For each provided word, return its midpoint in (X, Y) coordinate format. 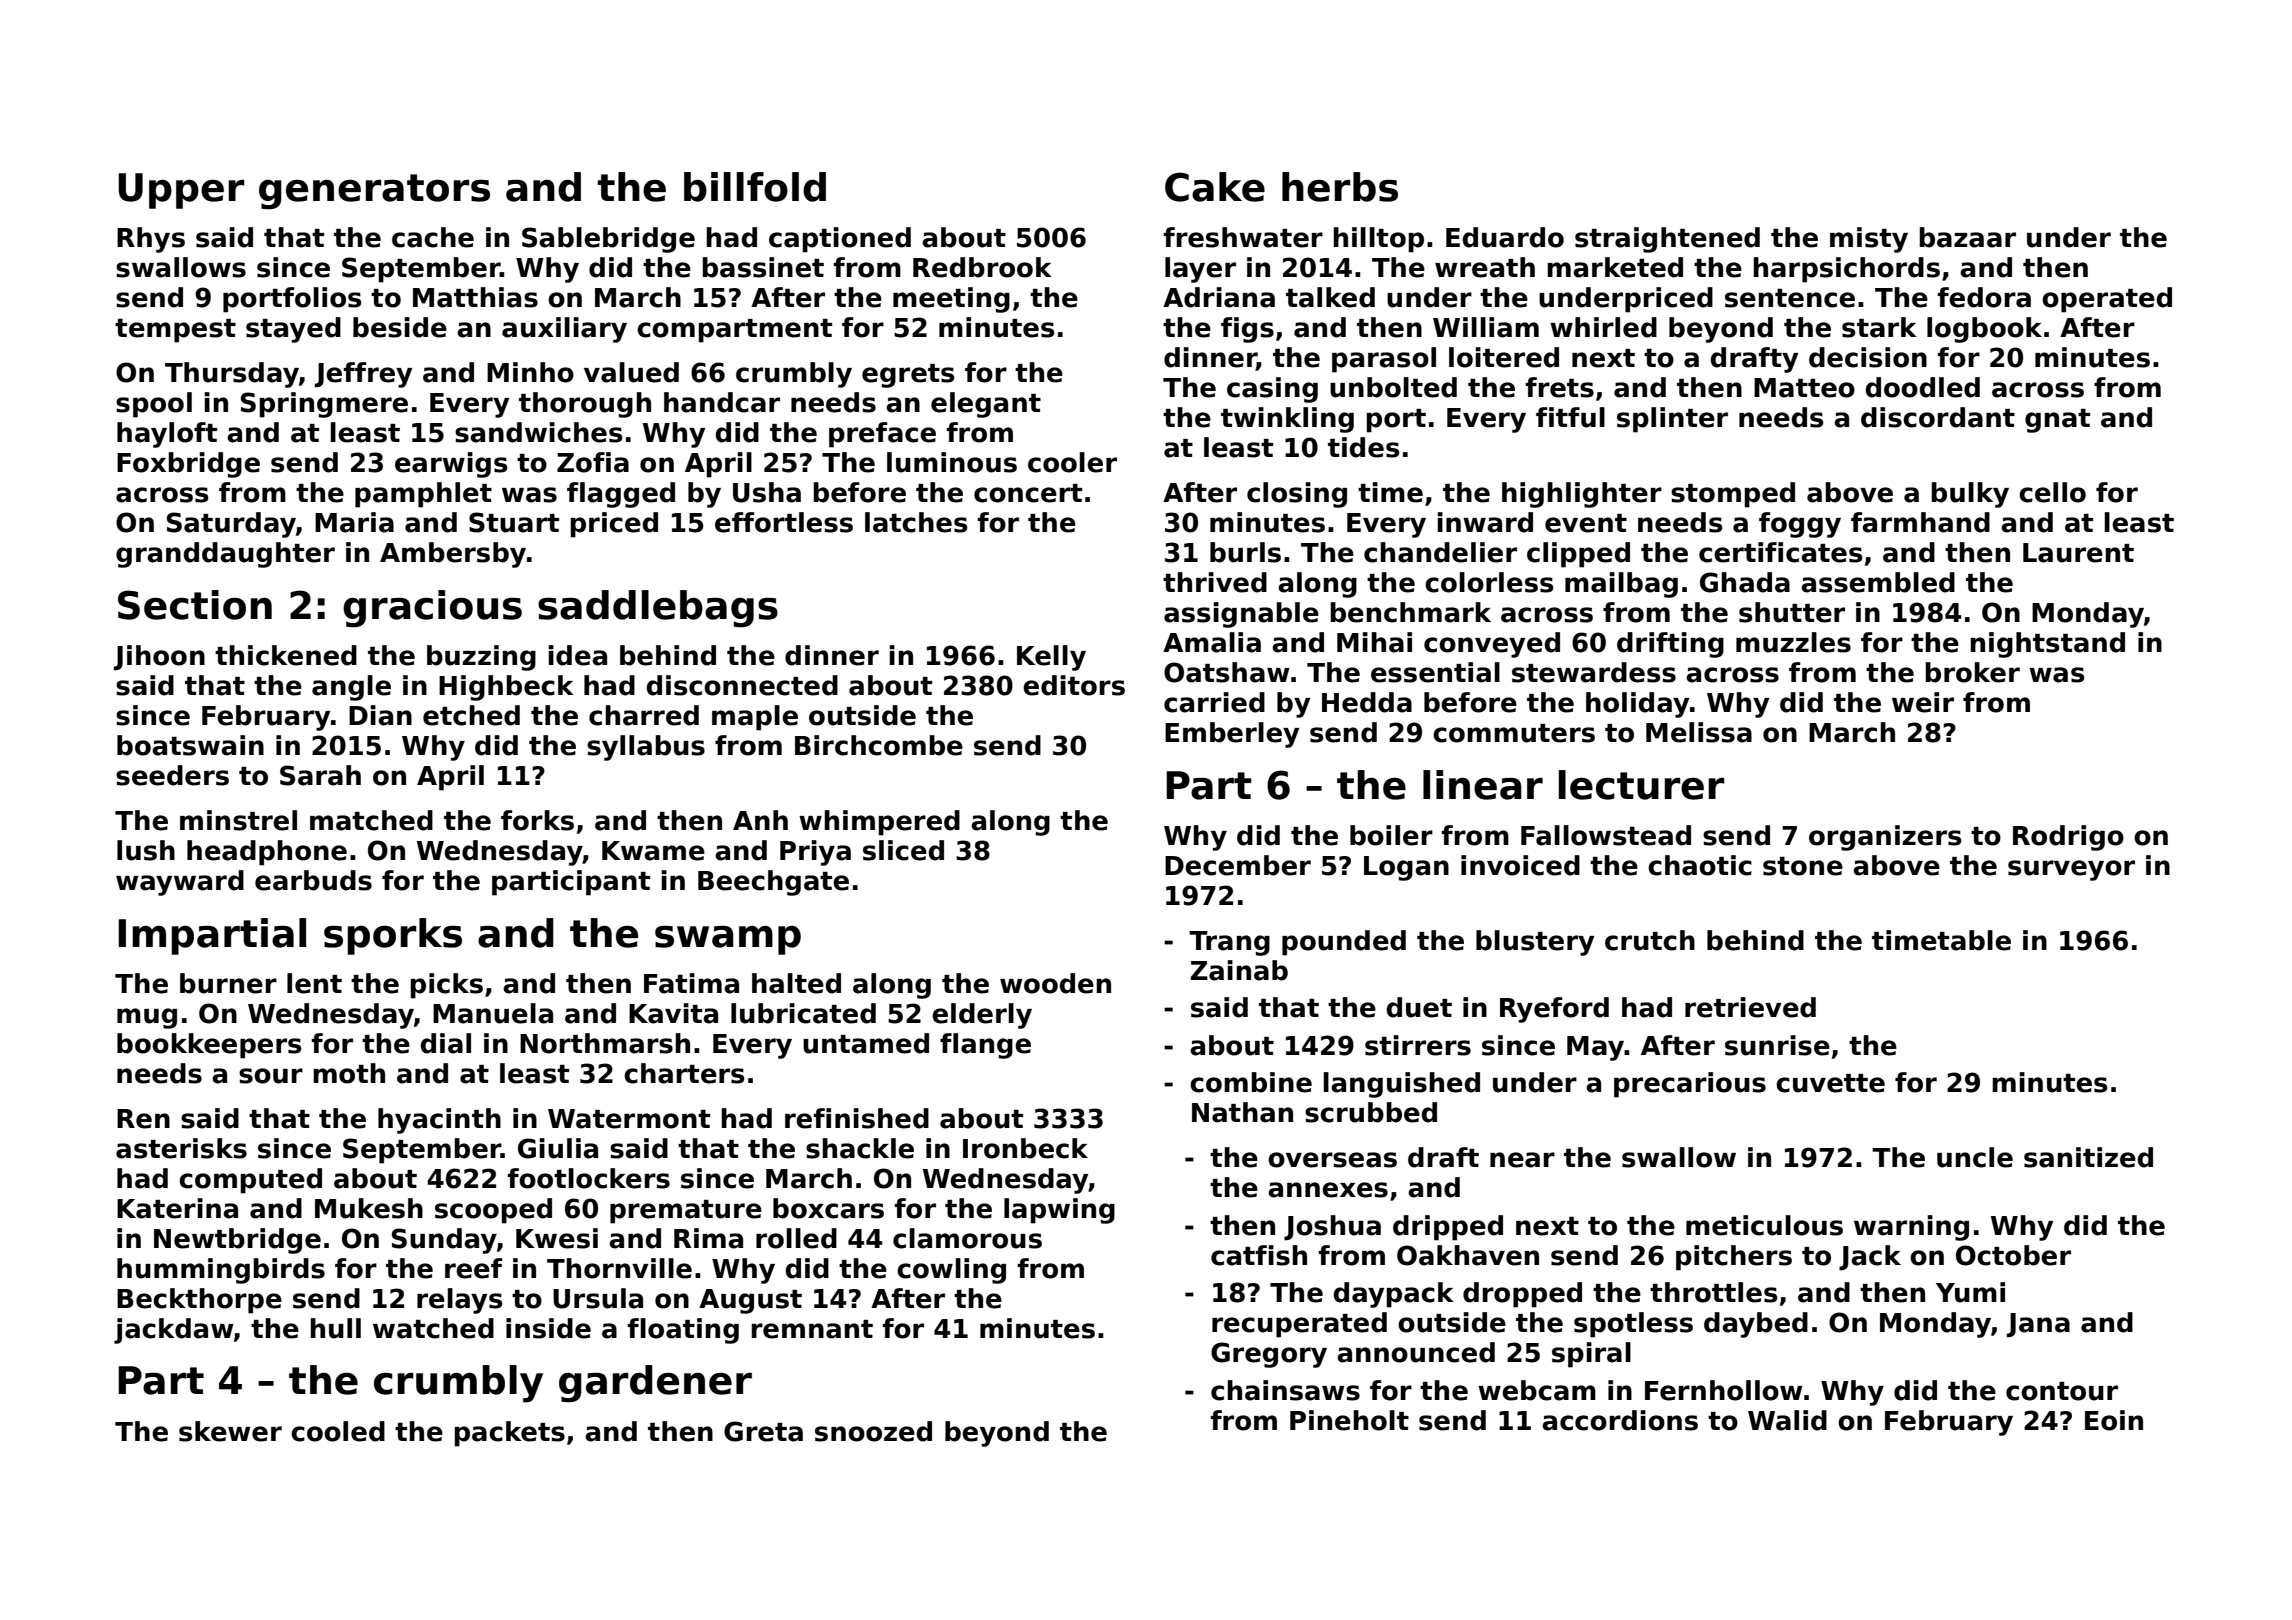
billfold (755, 187)
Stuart (514, 522)
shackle (860, 1148)
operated (2107, 300)
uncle (1975, 1157)
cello (2052, 492)
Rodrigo (2068, 838)
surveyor (2071, 870)
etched (471, 715)
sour (271, 1076)
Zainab (1239, 970)
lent (314, 983)
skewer (230, 1431)
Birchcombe (879, 745)
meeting (951, 300)
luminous (952, 462)
